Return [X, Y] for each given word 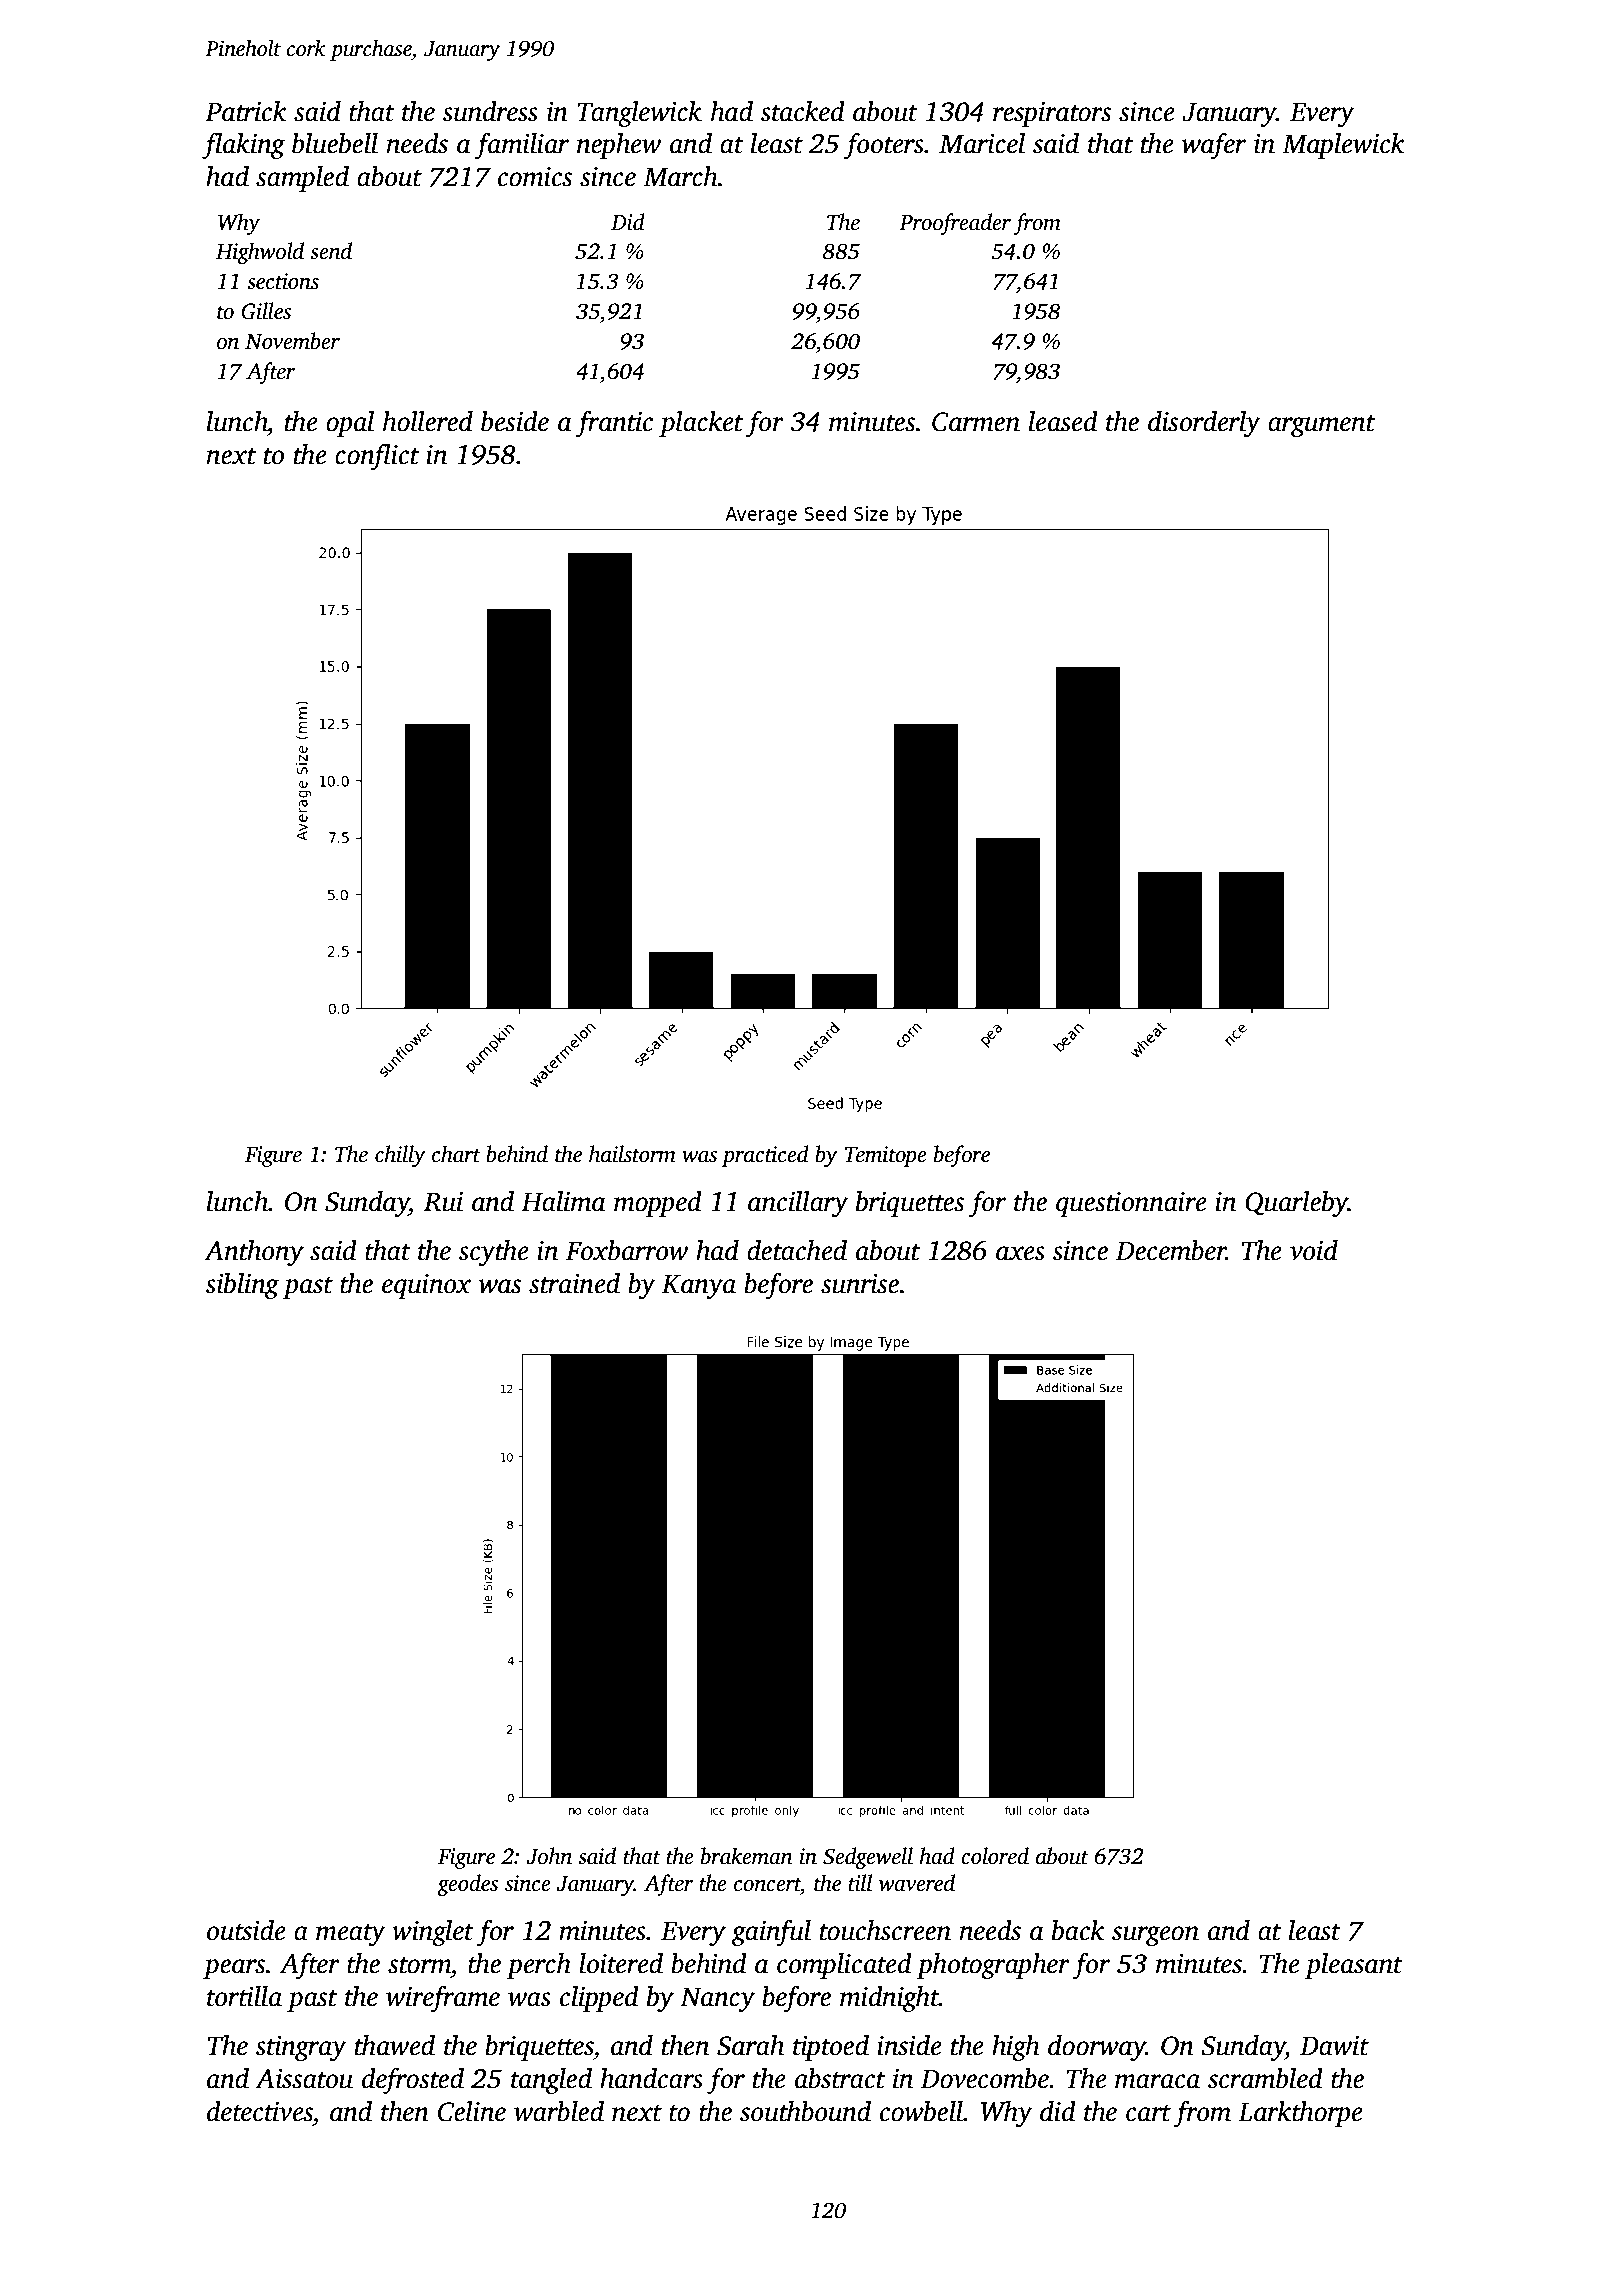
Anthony [254, 1253]
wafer [1214, 145]
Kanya [699, 1286]
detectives [260, 2111]
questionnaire [1131, 1204]
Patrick [246, 111]
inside [909, 2045]
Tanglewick [639, 114]
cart [1148, 2113]
